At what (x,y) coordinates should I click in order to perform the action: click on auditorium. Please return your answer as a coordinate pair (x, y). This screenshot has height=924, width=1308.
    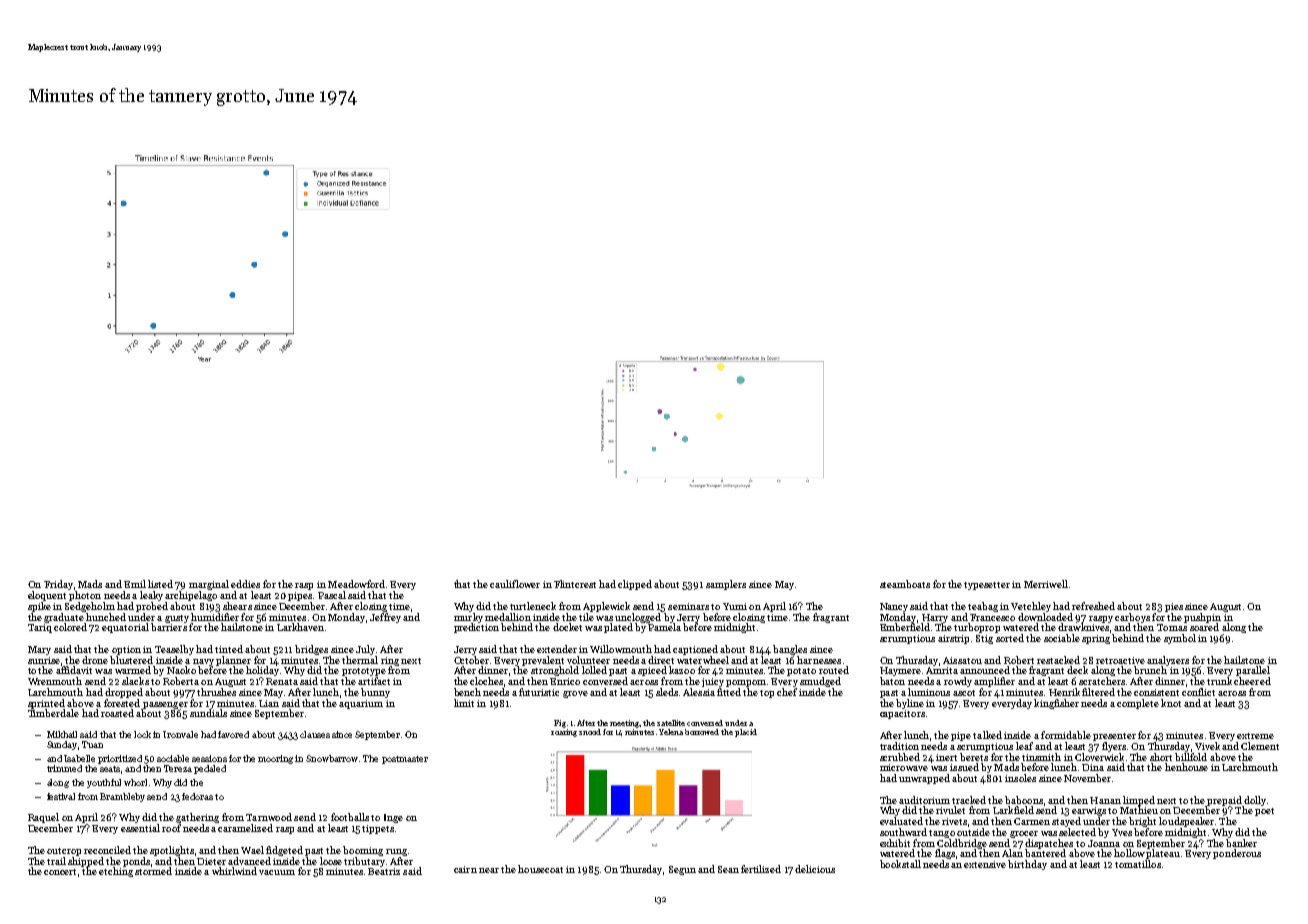
    Looking at the image, I should click on (924, 800).
